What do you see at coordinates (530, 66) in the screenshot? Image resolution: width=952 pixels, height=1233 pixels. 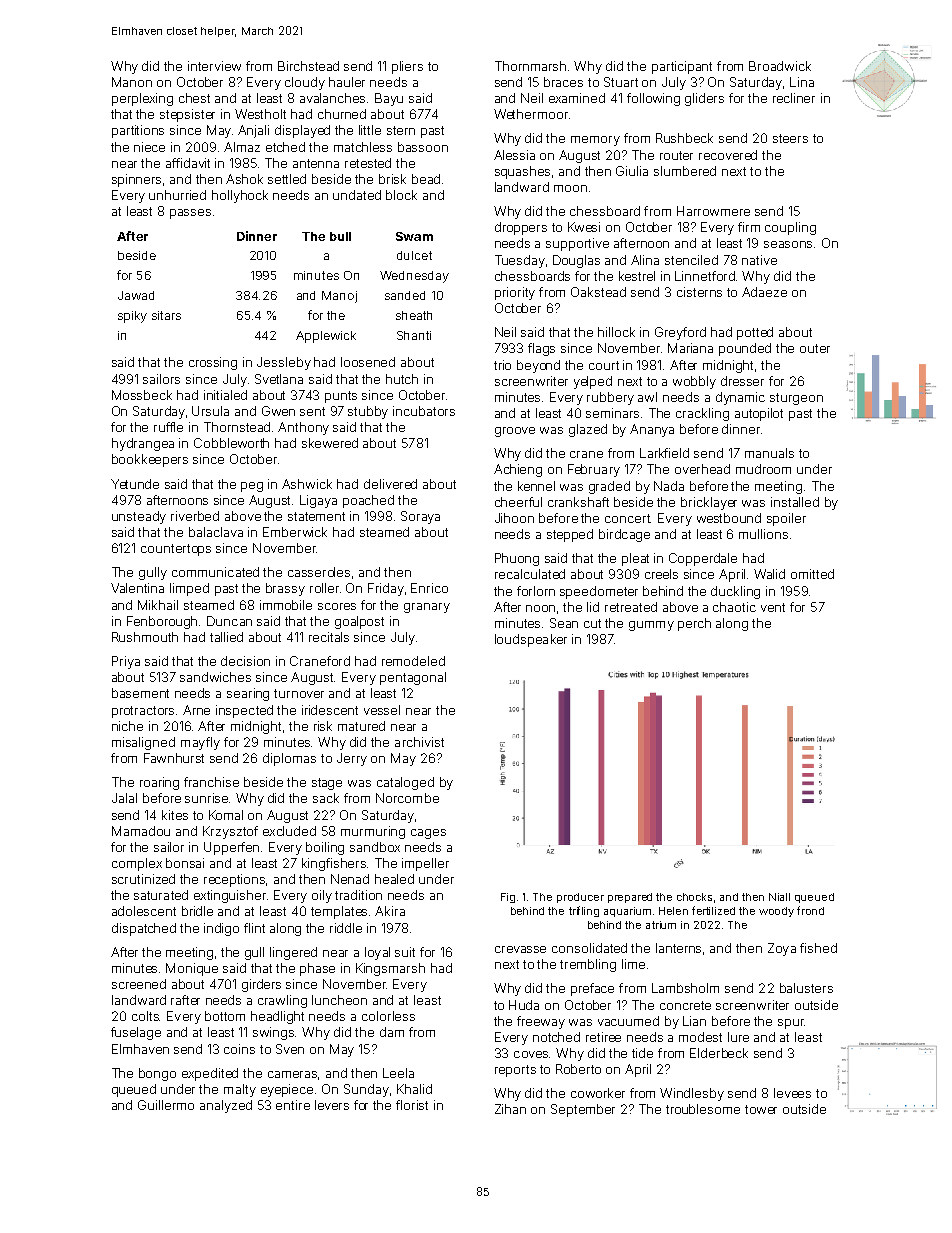 I see `Thornmarsh` at bounding box center [530, 66].
